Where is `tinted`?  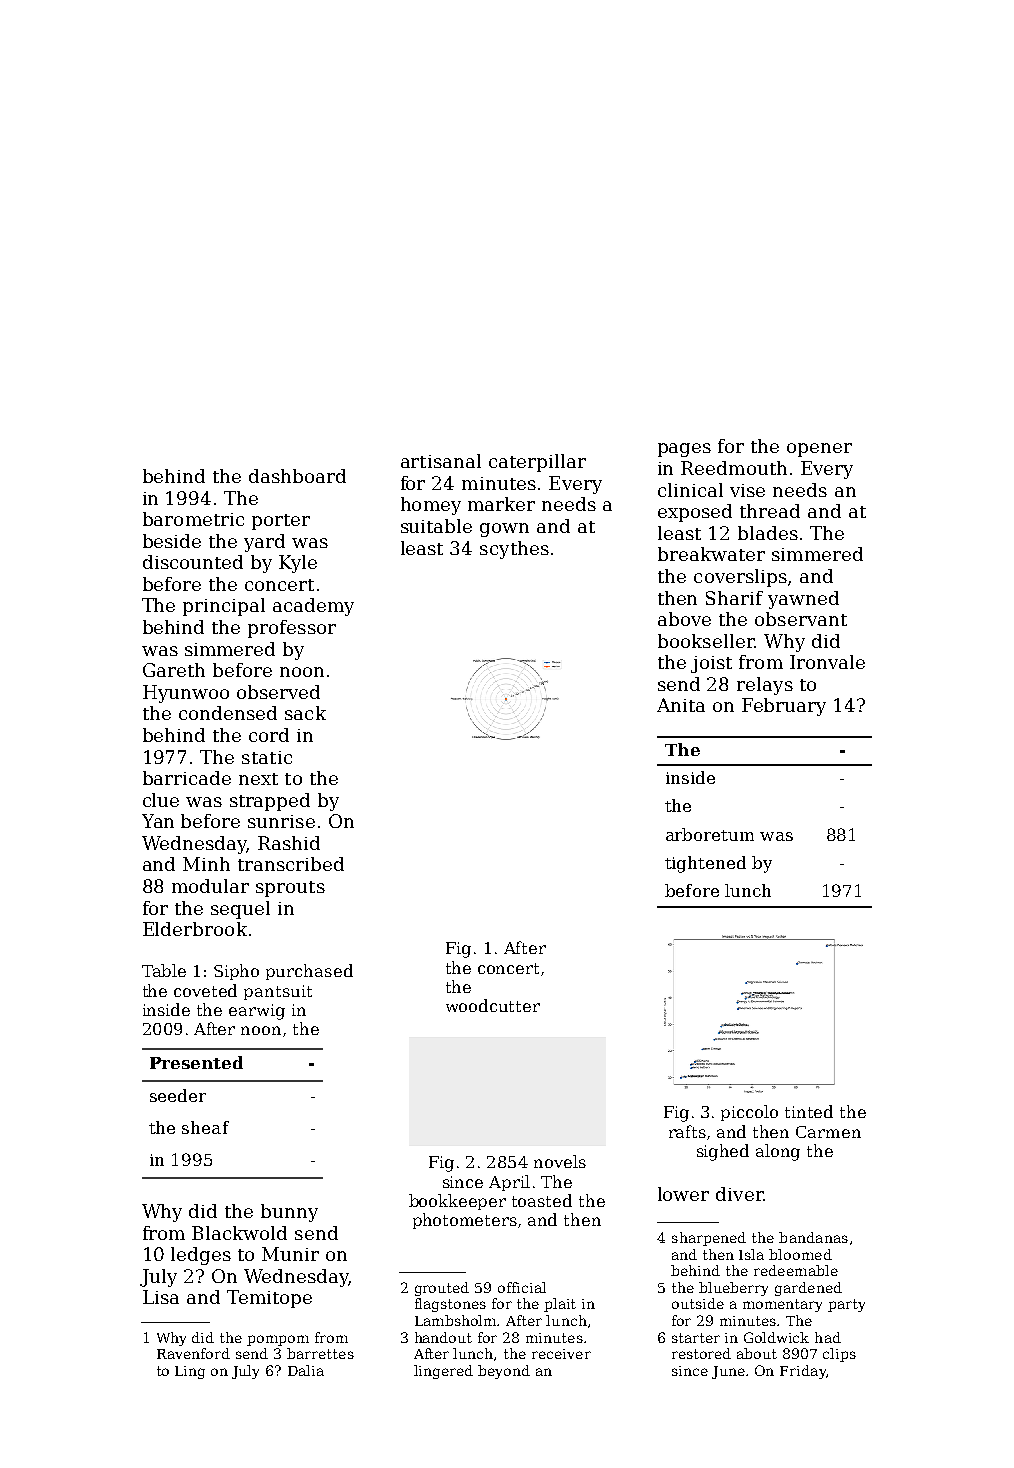 tinted is located at coordinates (809, 1111).
